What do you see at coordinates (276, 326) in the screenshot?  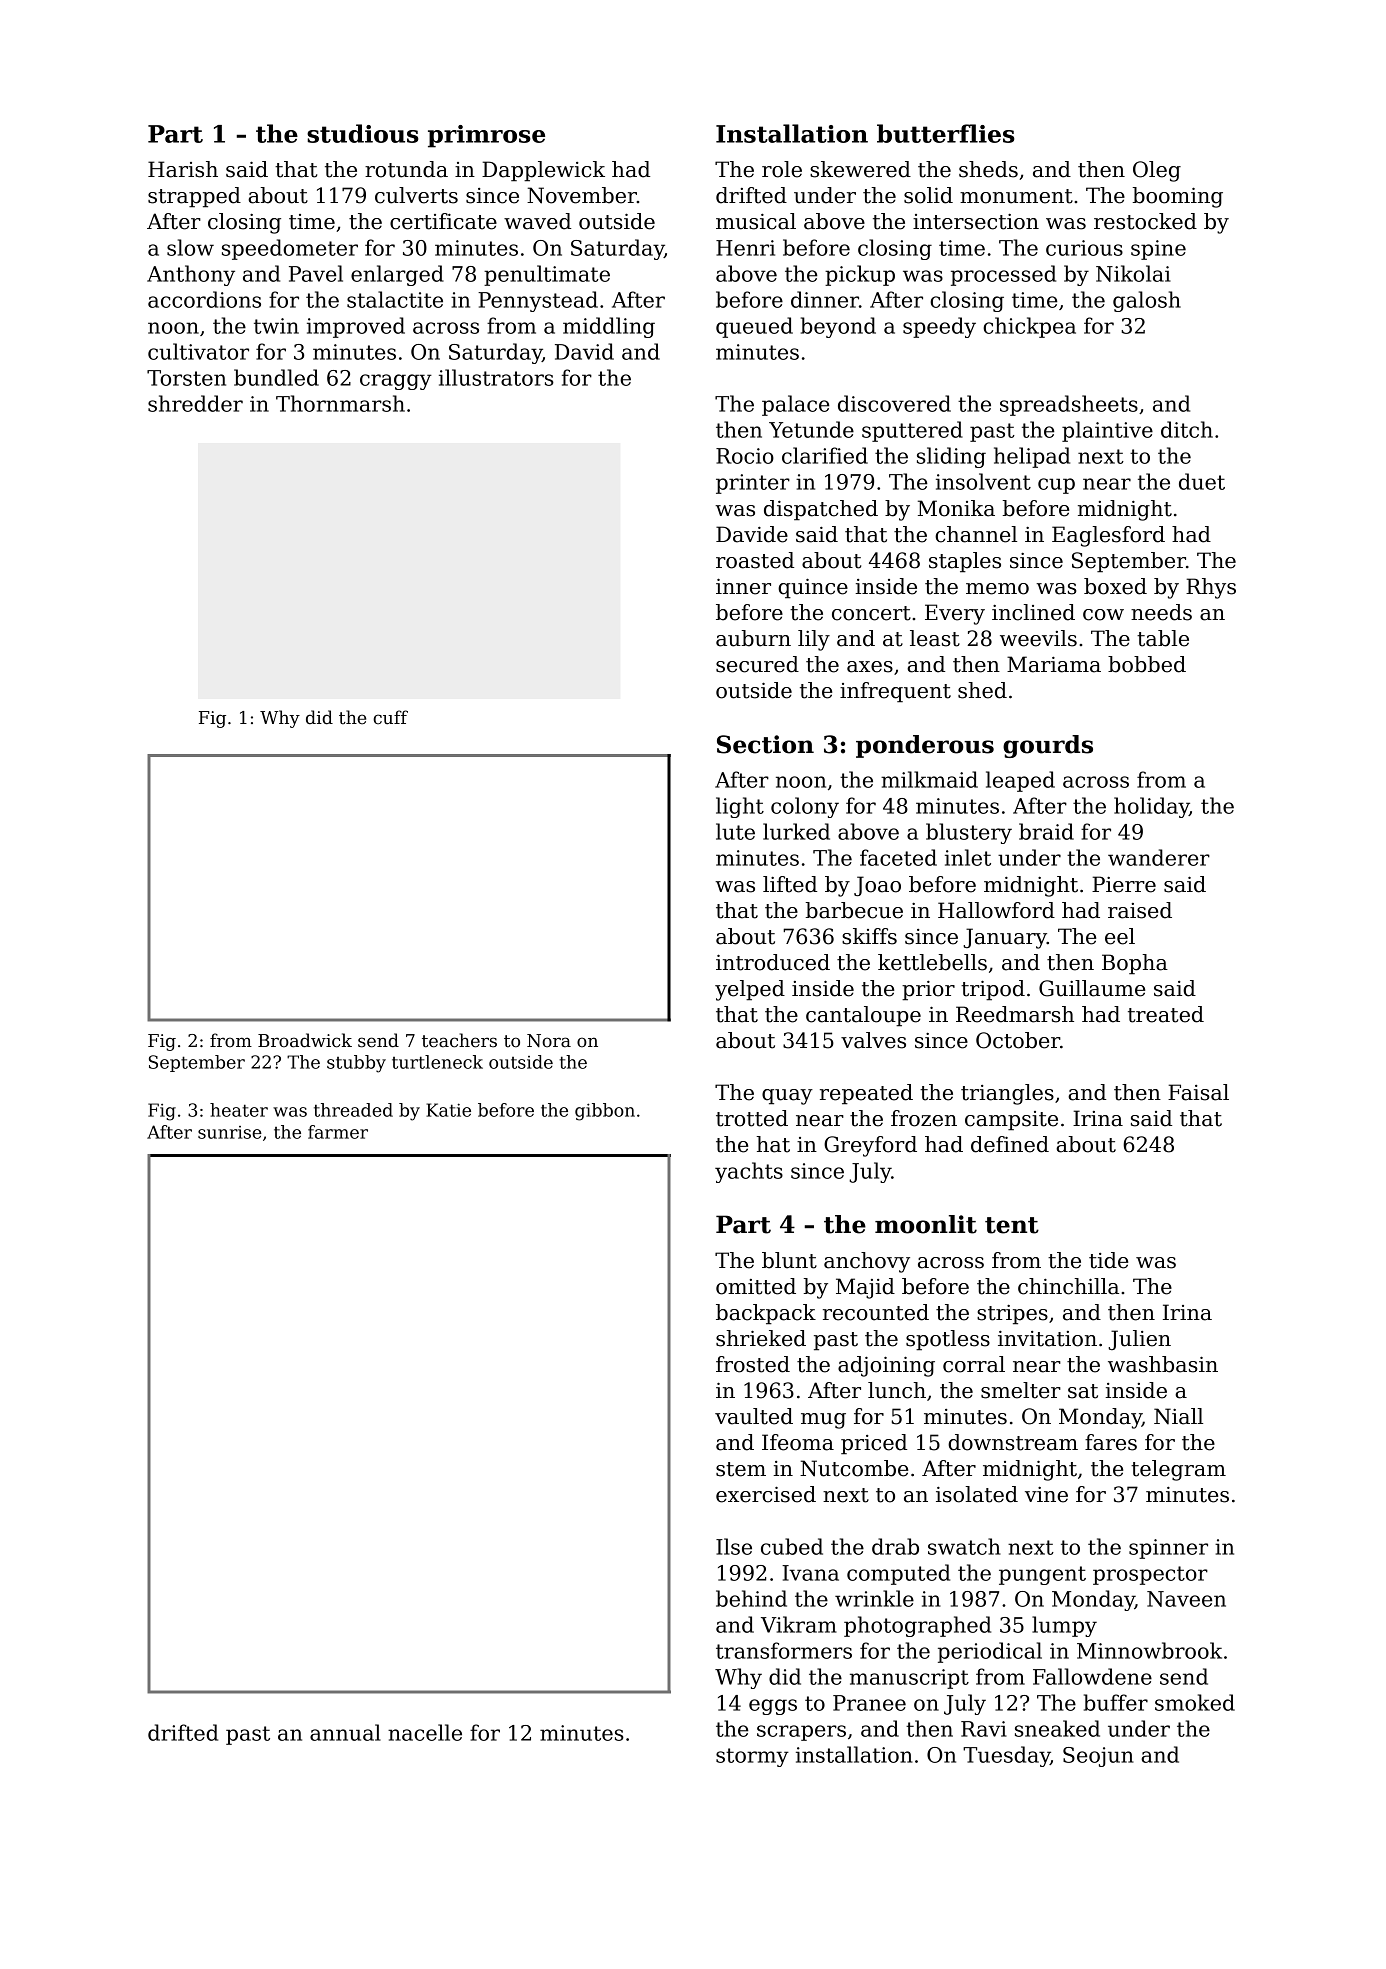 I see `twin` at bounding box center [276, 326].
